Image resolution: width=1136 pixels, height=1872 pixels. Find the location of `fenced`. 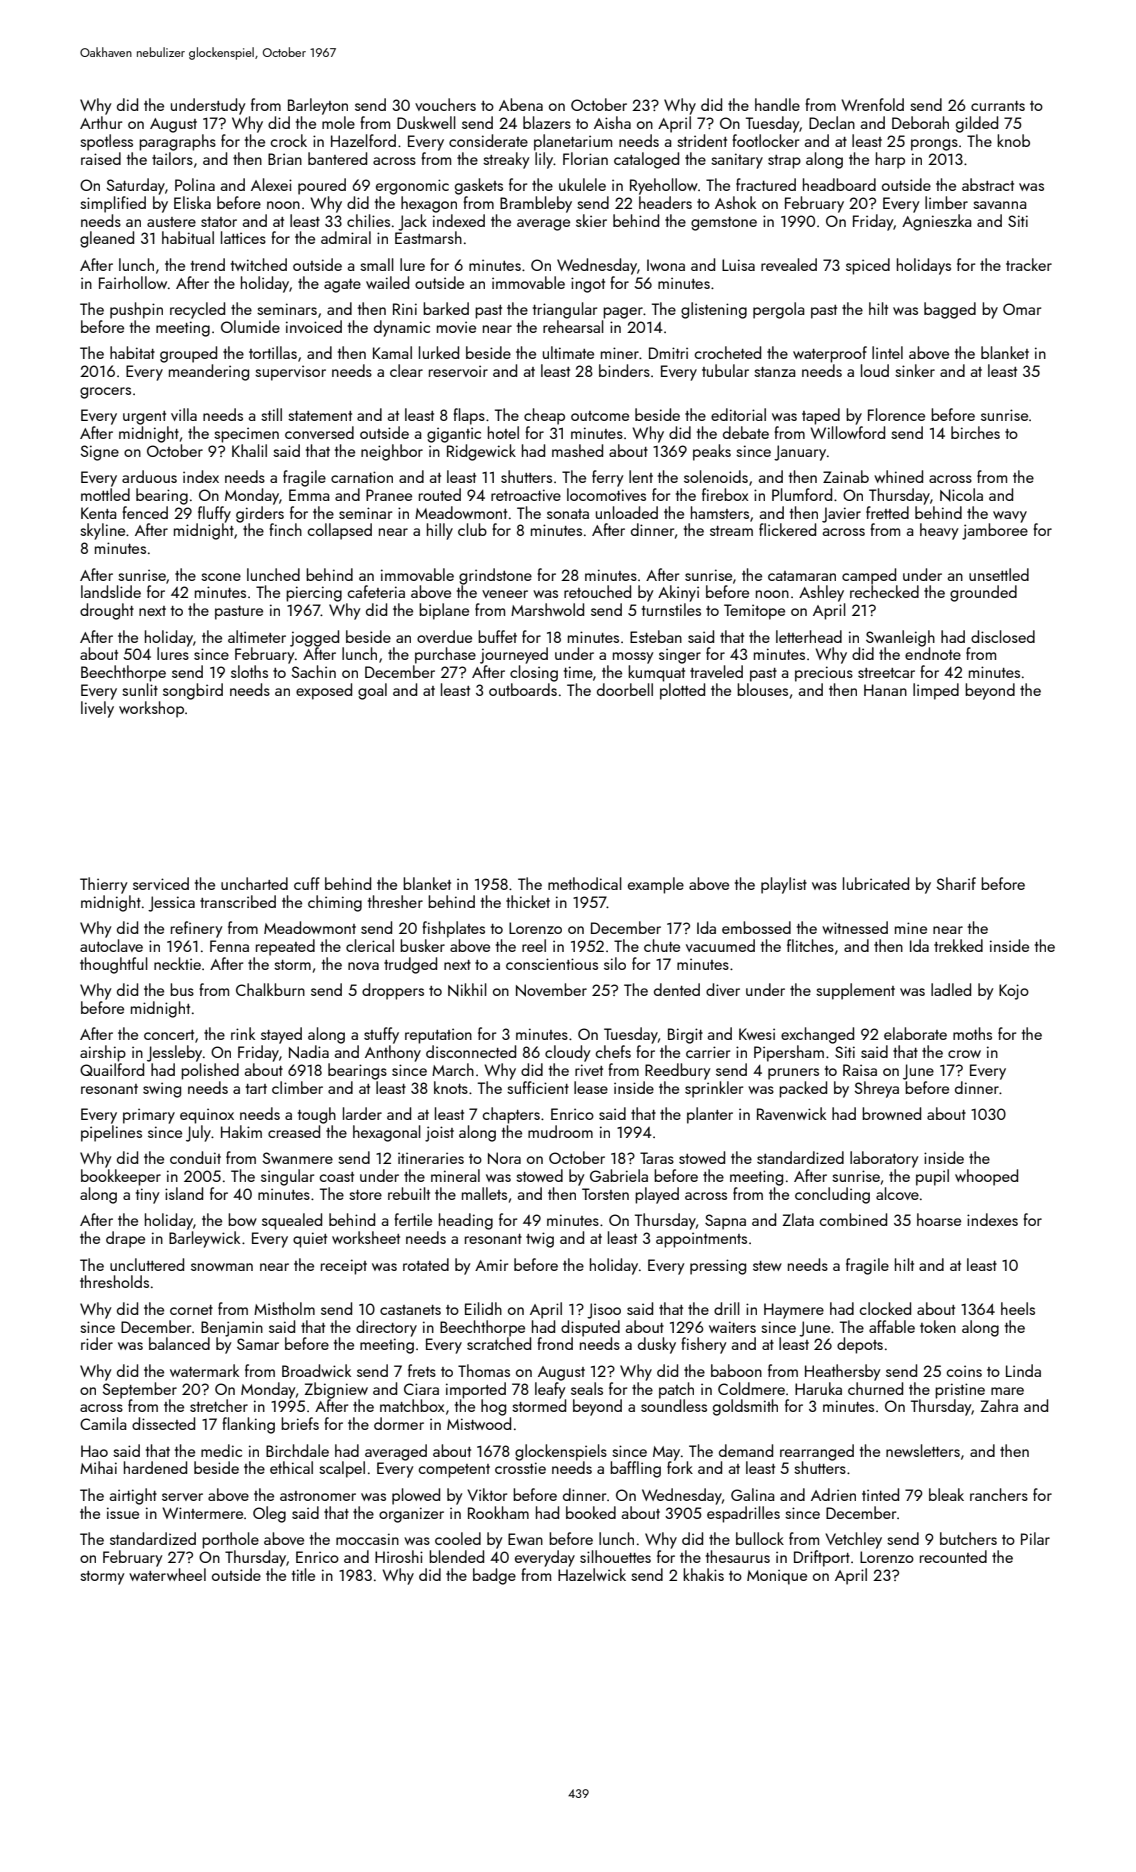

fenced is located at coordinates (145, 512).
